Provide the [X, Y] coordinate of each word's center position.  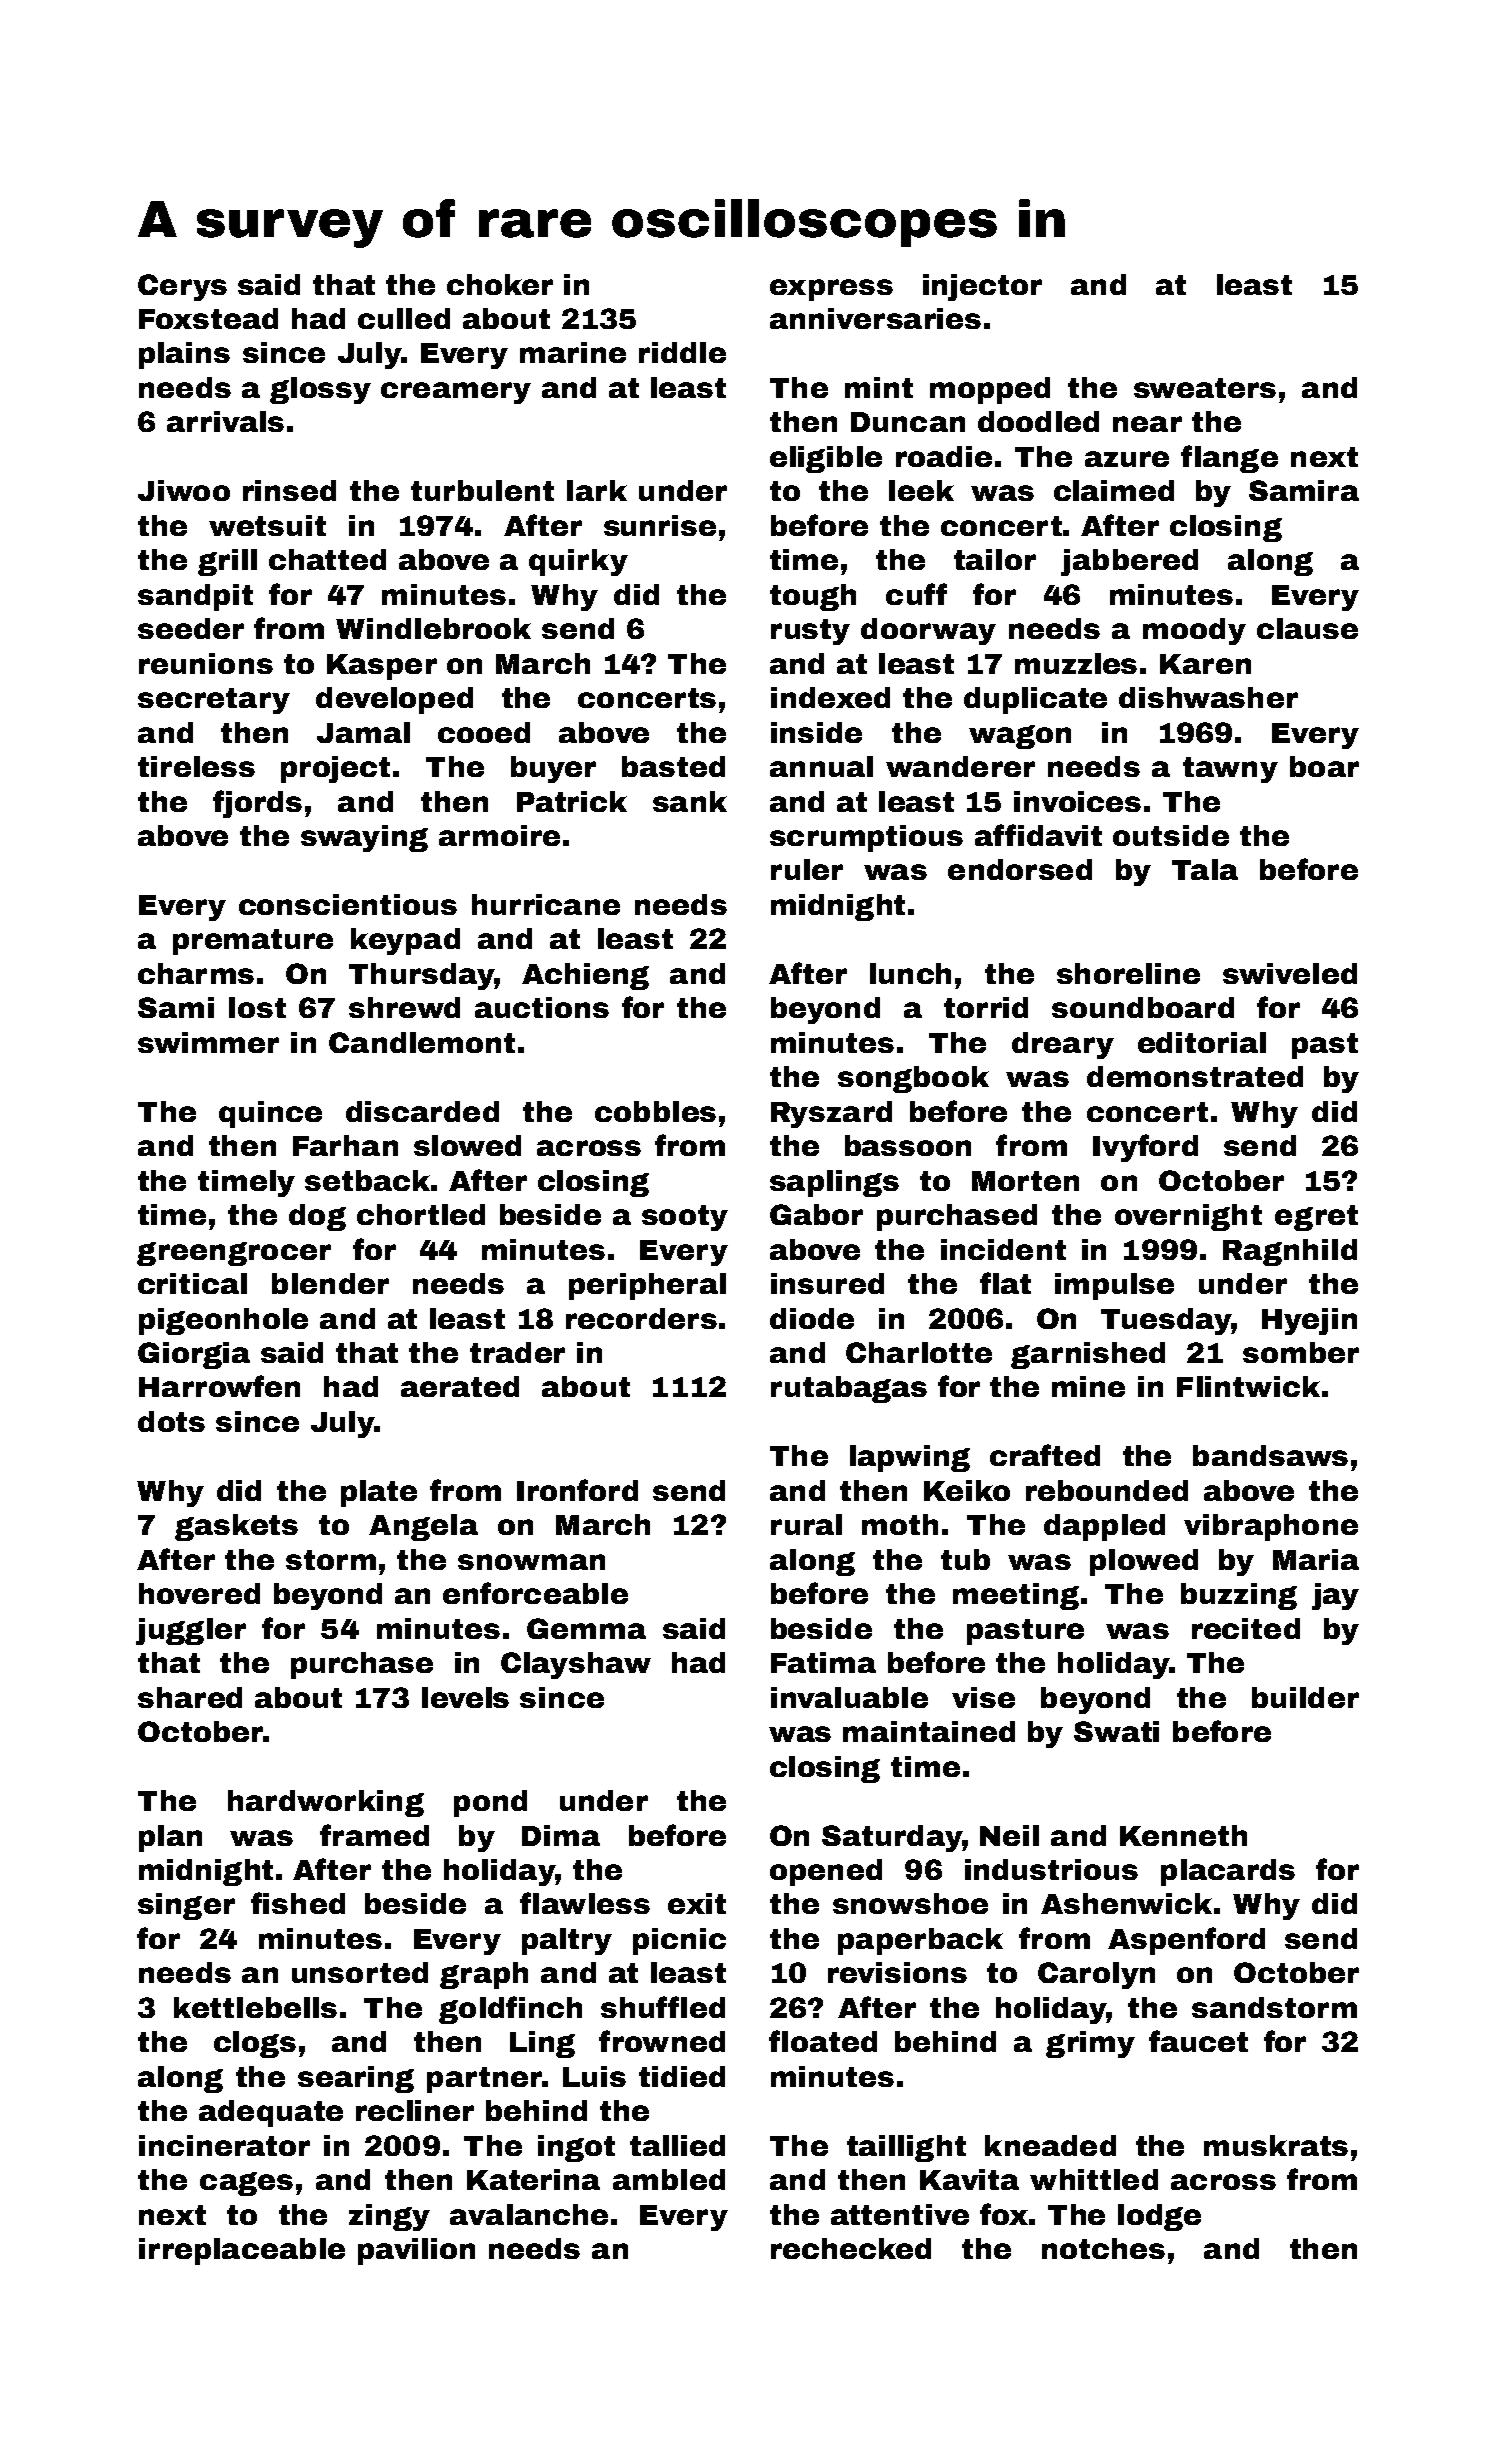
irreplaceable [242, 2251]
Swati [1116, 1731]
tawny [1230, 770]
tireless [196, 766]
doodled [1038, 421]
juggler [191, 1631]
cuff [916, 594]
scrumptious [866, 838]
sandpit [195, 597]
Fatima [823, 1662]
